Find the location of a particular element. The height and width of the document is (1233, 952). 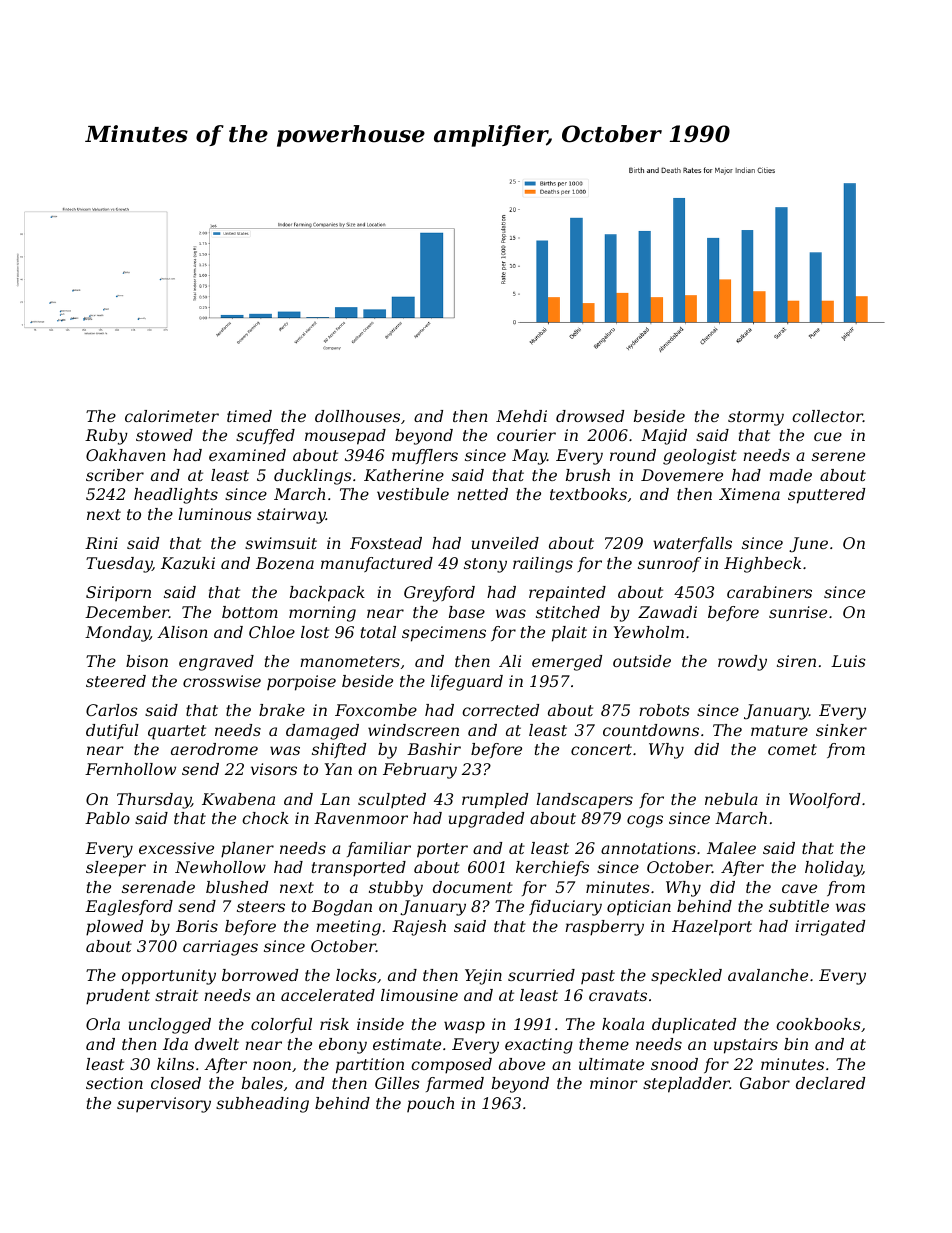

calorimeter is located at coordinates (172, 416).
